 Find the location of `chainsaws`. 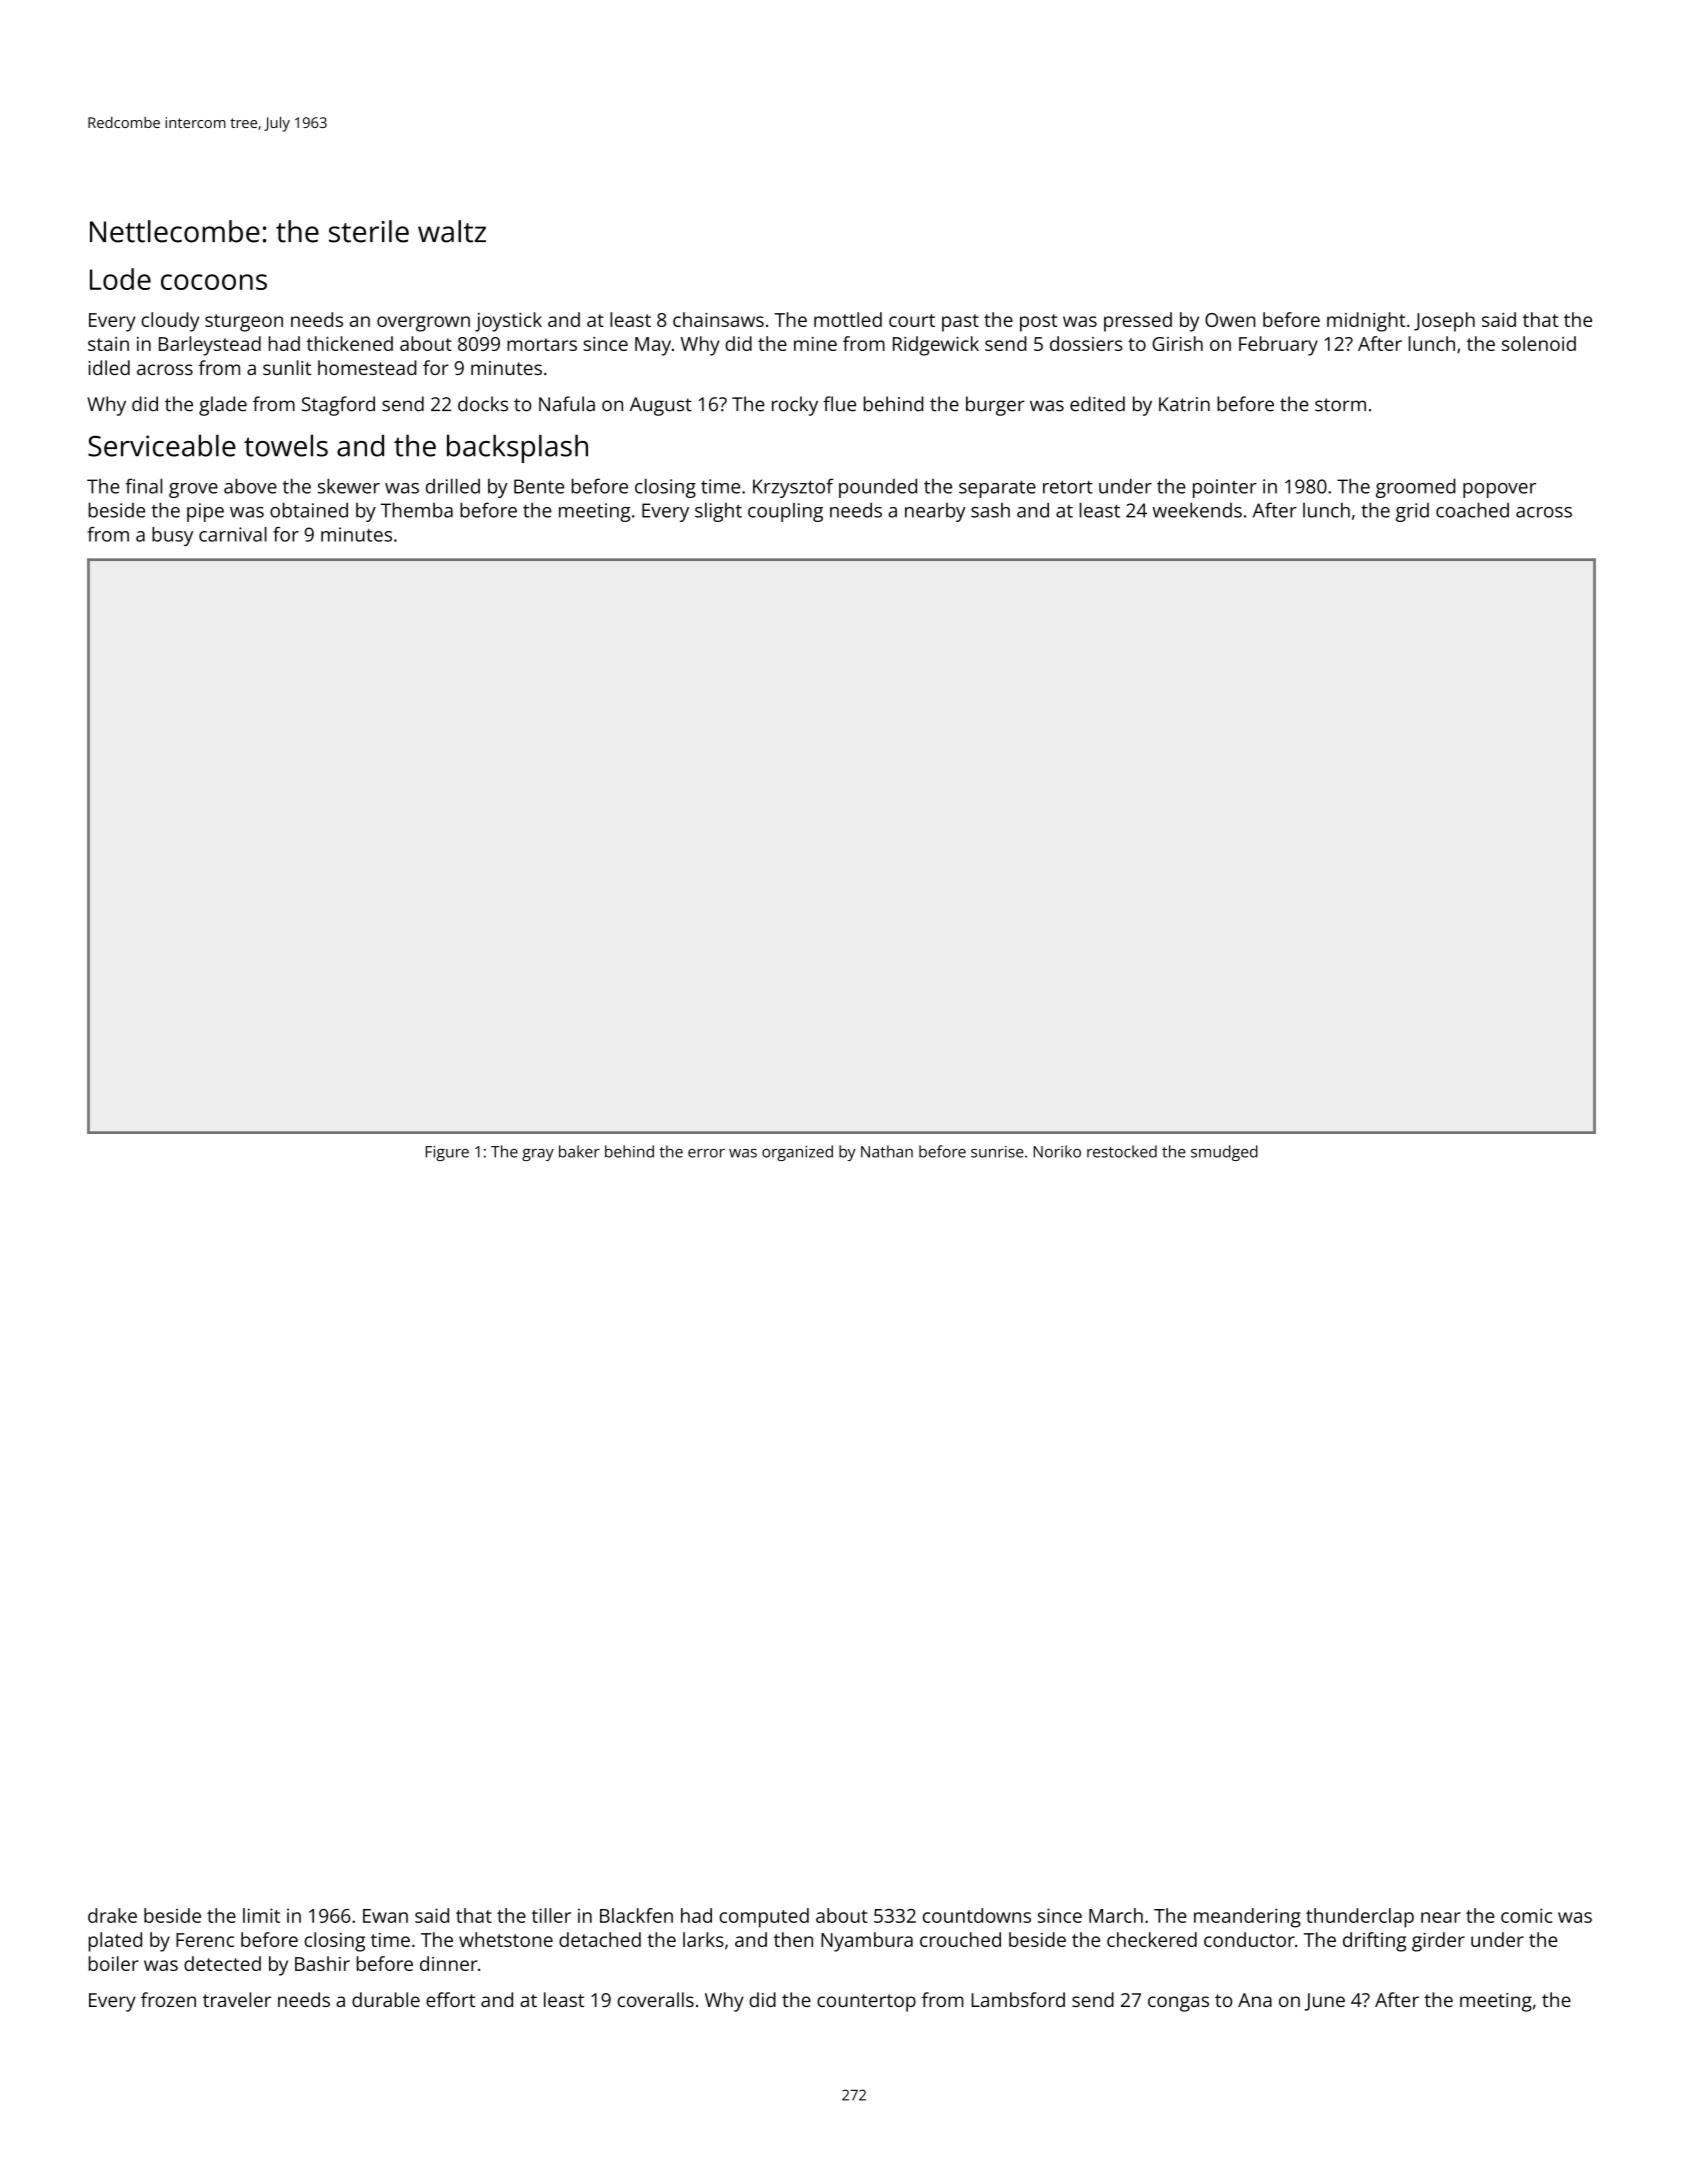

chainsaws is located at coordinates (718, 319).
